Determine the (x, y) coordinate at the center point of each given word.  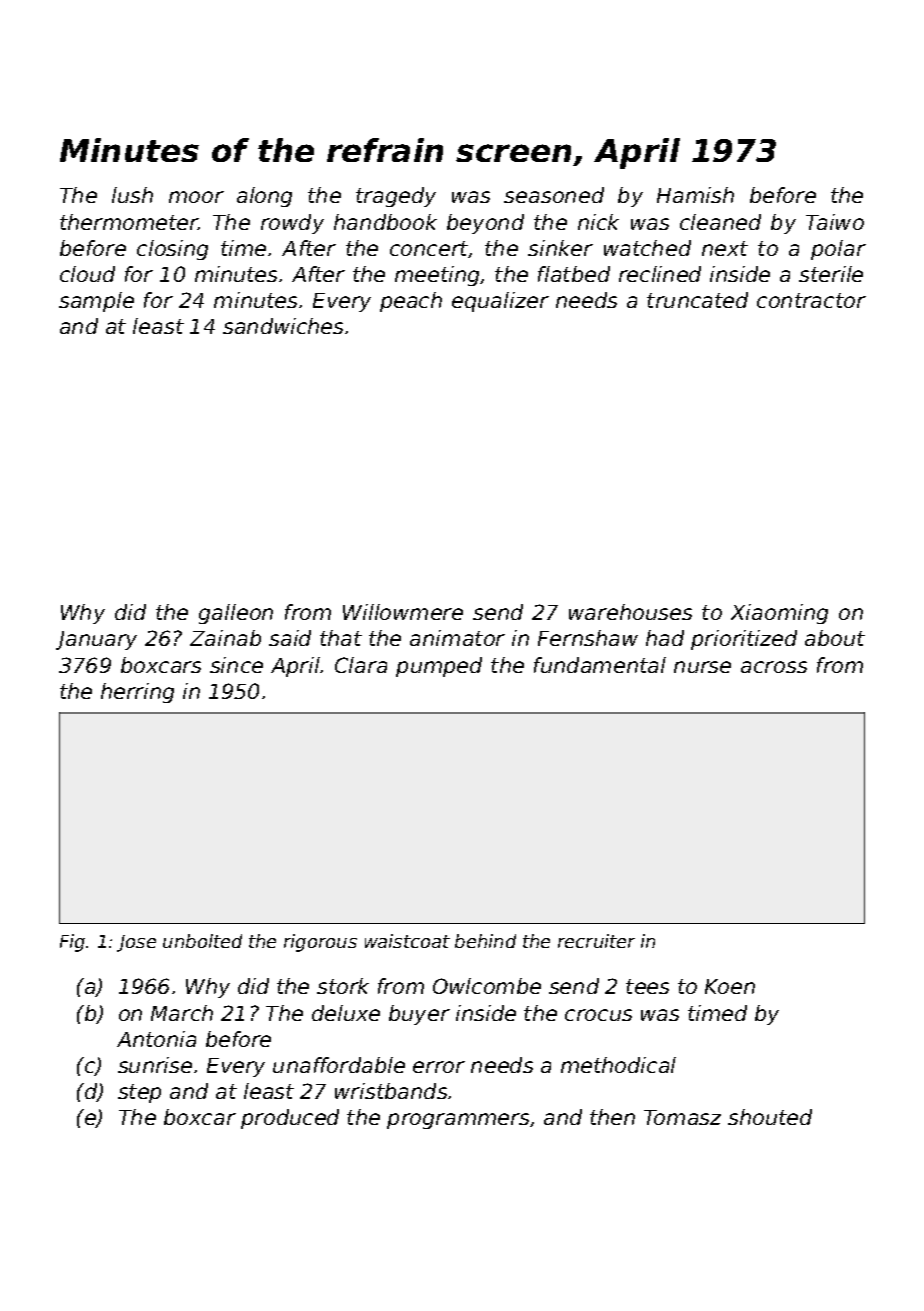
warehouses (630, 612)
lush (132, 195)
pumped (439, 667)
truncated (697, 300)
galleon (236, 614)
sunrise (155, 1065)
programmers (458, 1121)
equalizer (500, 302)
